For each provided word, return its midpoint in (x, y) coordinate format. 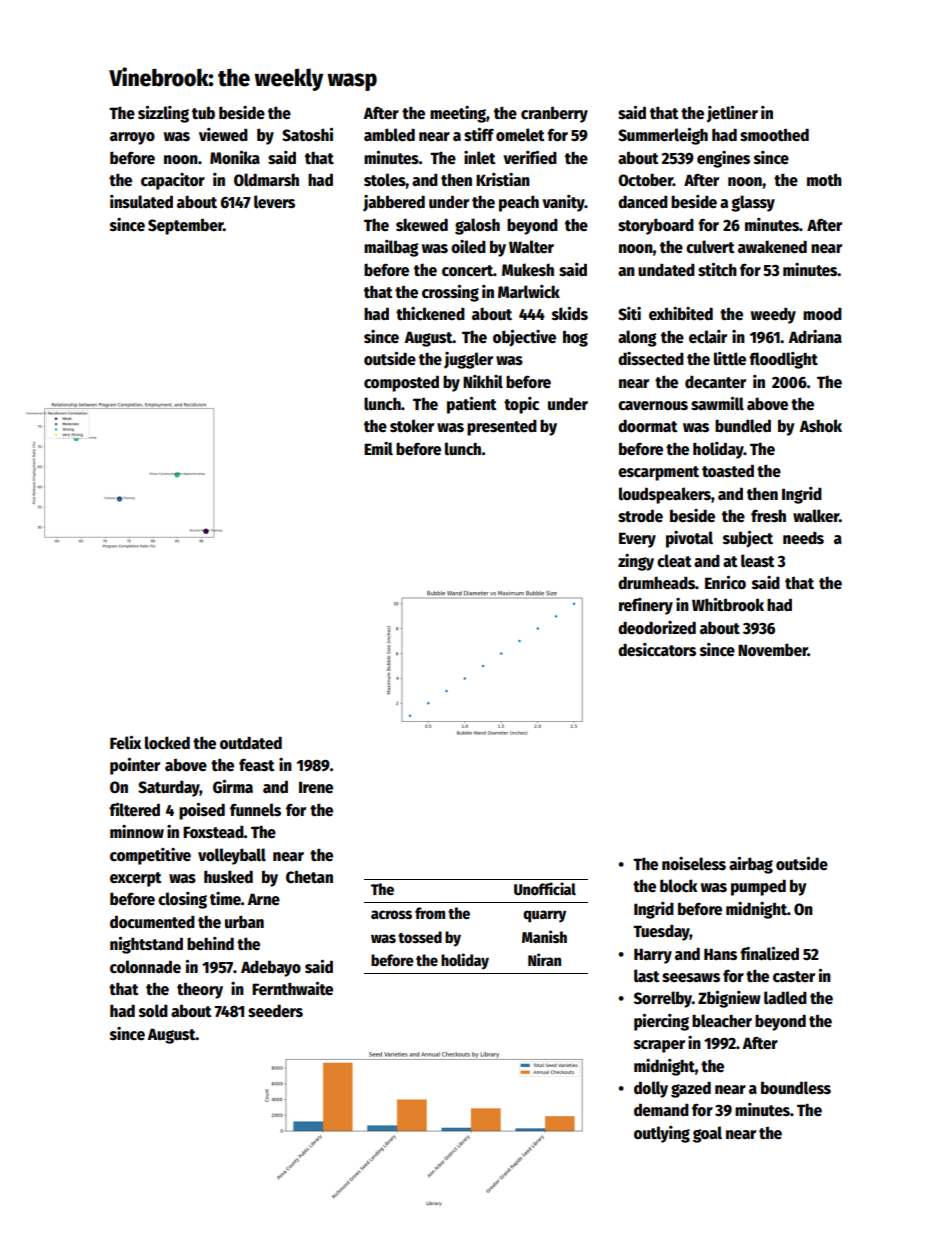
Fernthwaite (292, 989)
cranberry (554, 114)
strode (640, 516)
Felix (125, 742)
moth (824, 179)
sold (153, 1010)
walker (816, 516)
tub (203, 112)
